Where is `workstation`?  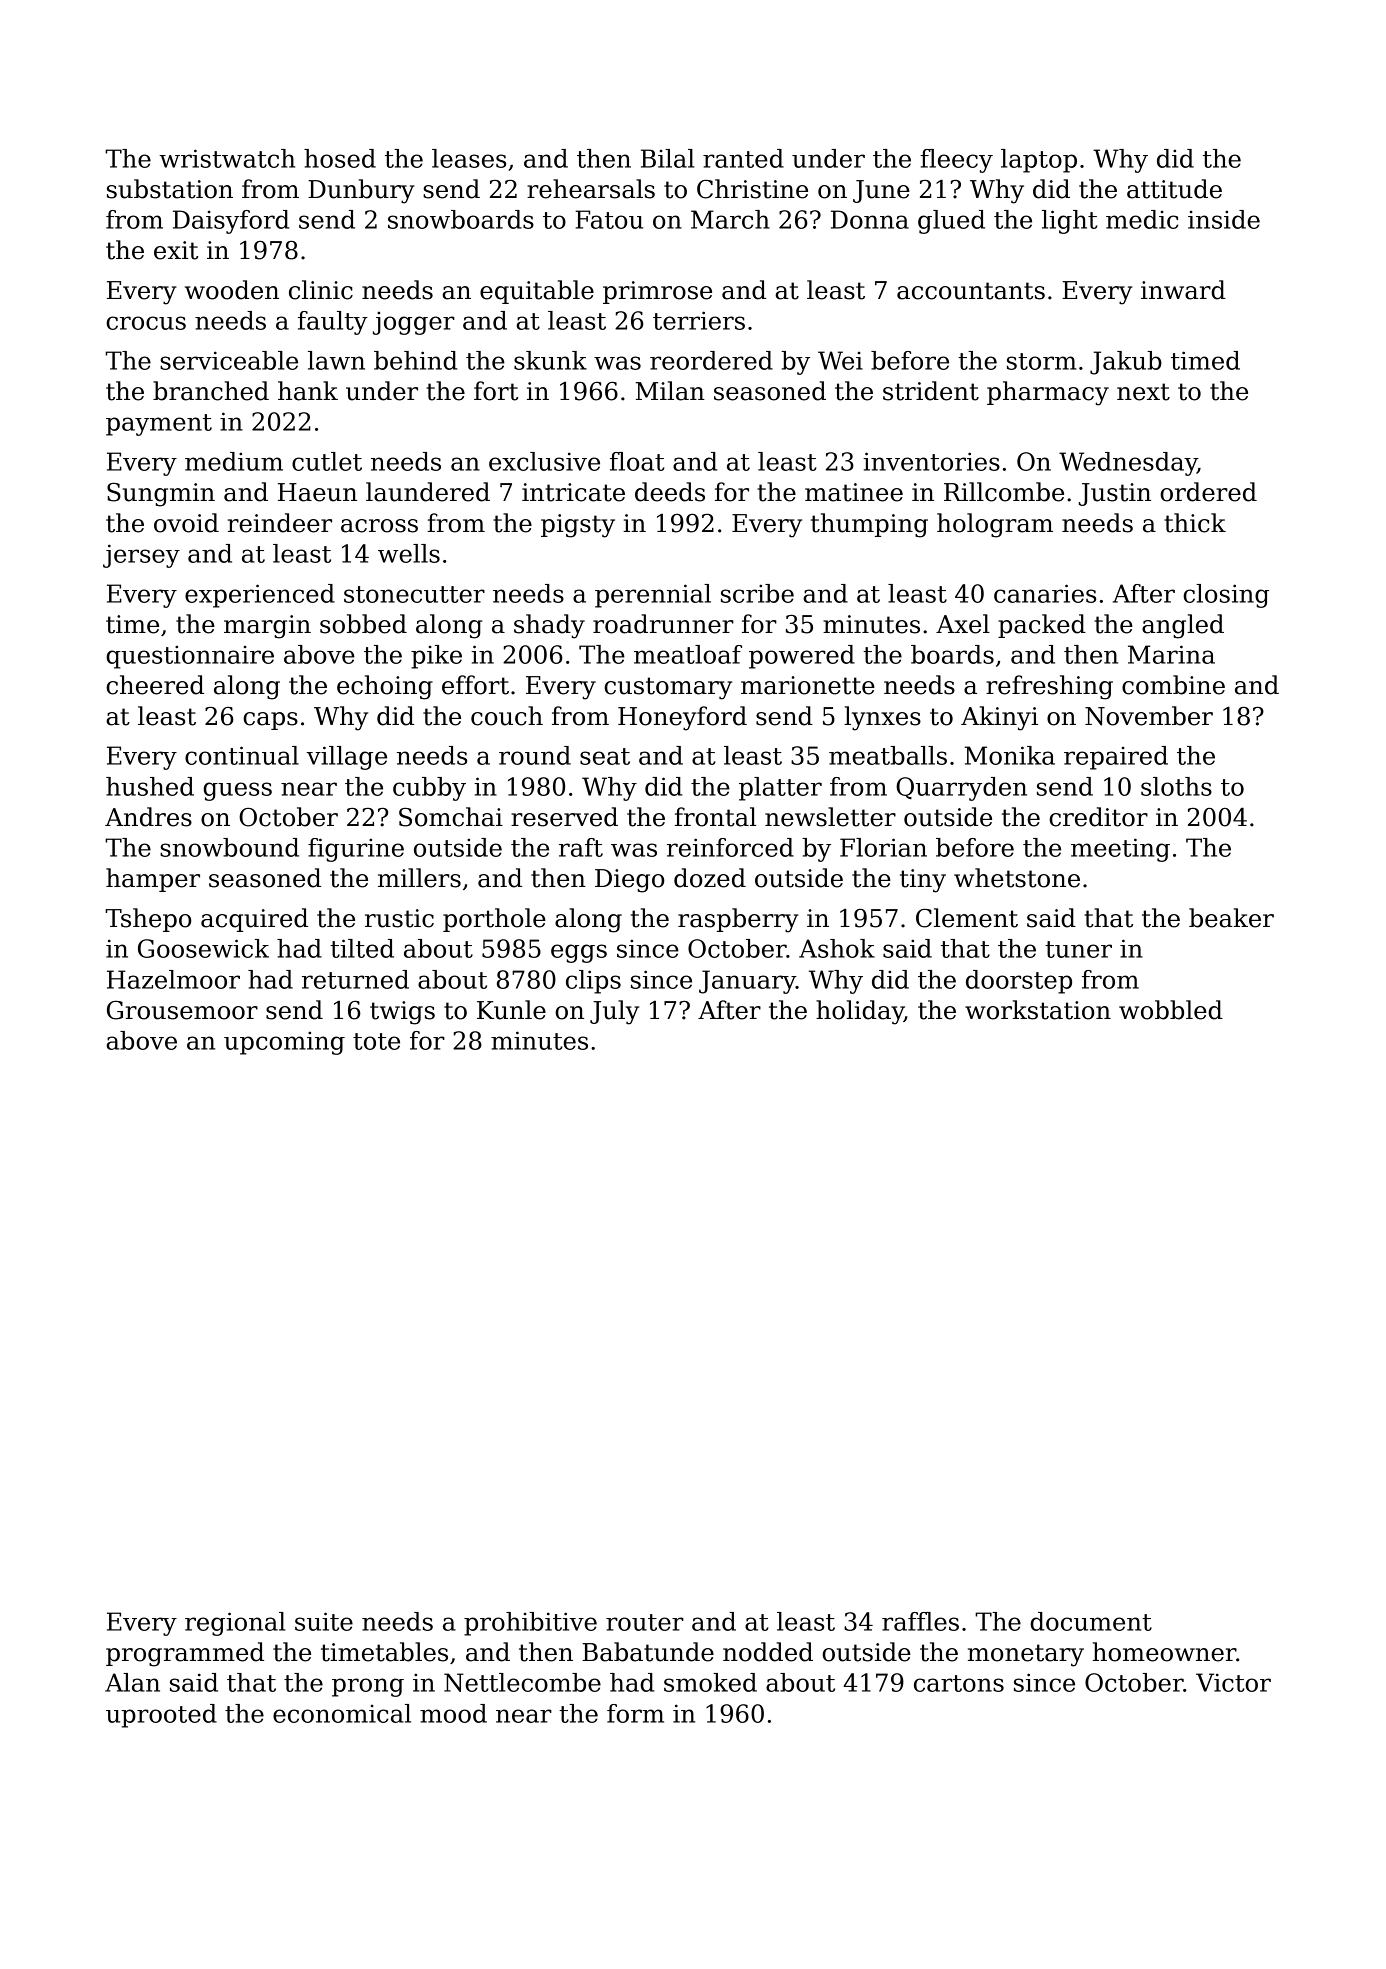
workstation is located at coordinates (1038, 1010).
